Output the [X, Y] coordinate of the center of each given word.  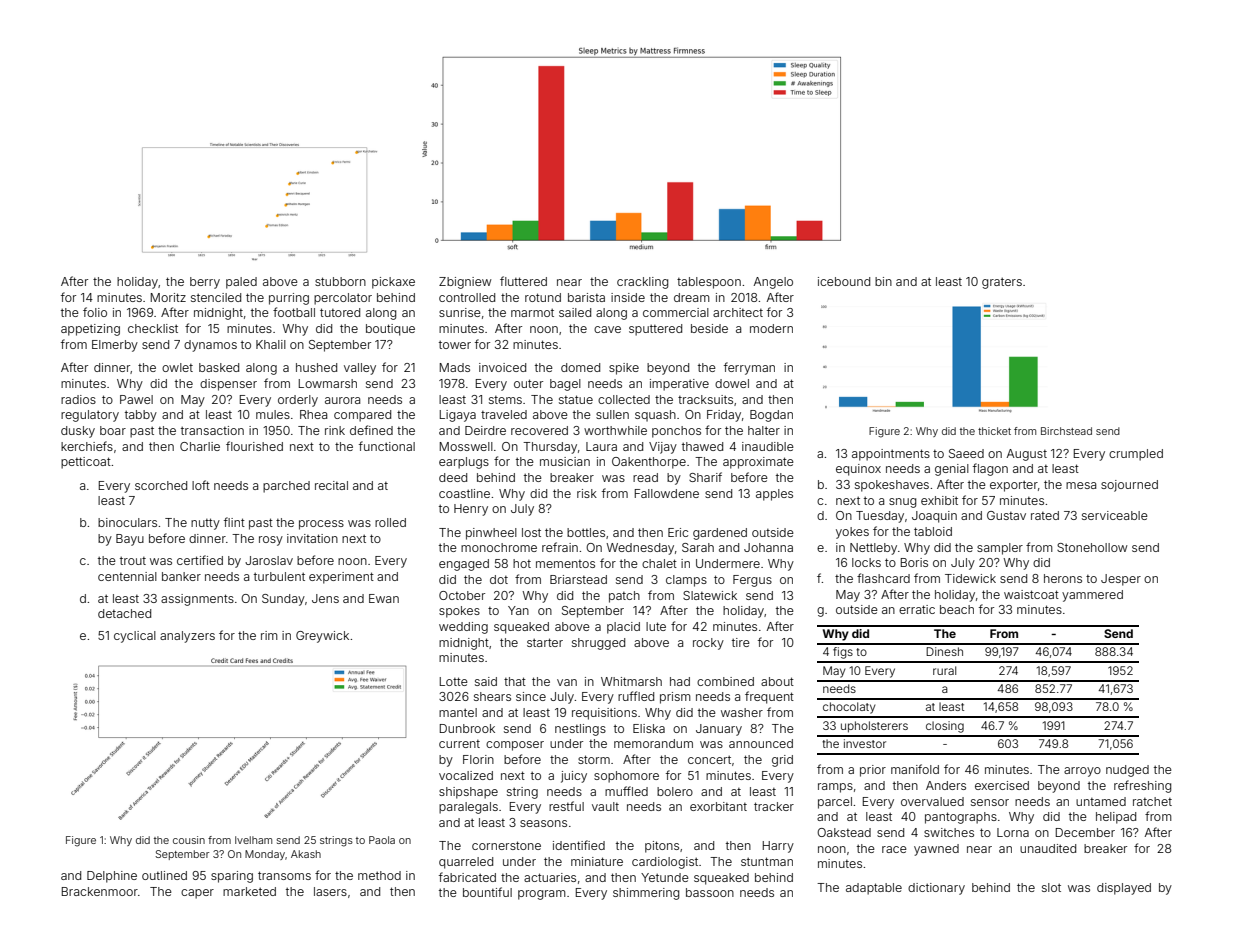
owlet [177, 367]
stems [505, 400]
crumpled [1136, 455]
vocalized [466, 775]
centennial [127, 576]
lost [531, 532]
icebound [844, 281]
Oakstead [844, 832]
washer [742, 712]
